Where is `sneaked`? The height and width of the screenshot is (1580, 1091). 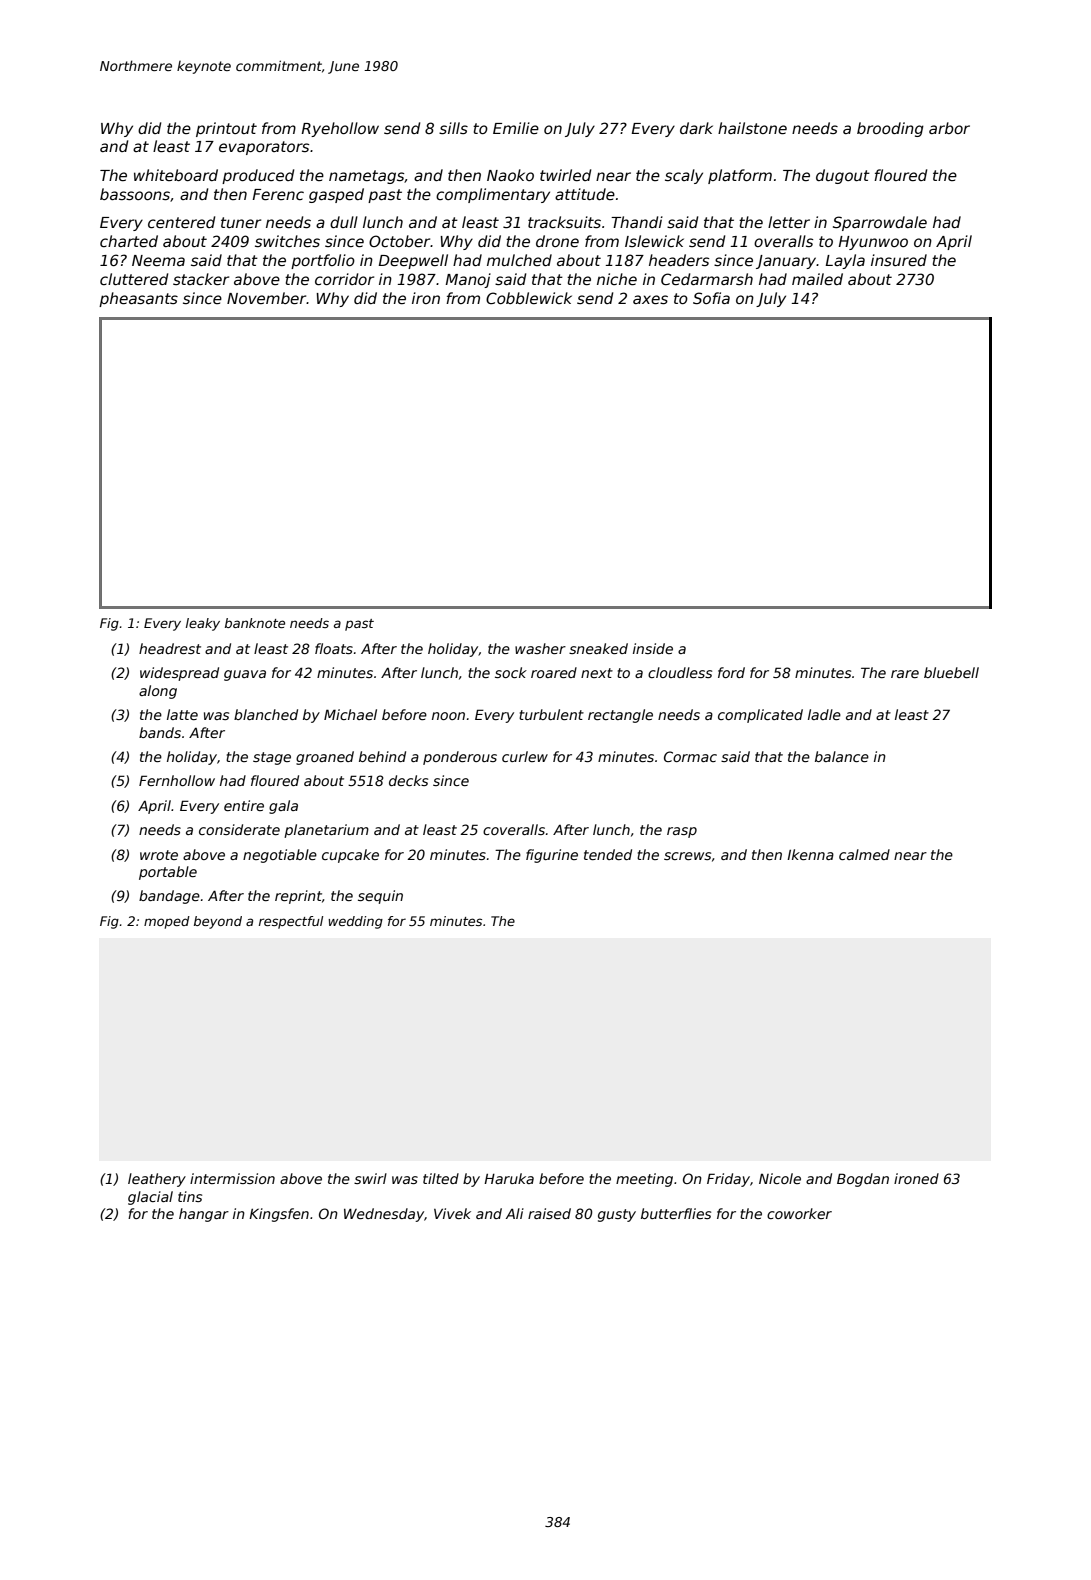 sneaked is located at coordinates (598, 648).
